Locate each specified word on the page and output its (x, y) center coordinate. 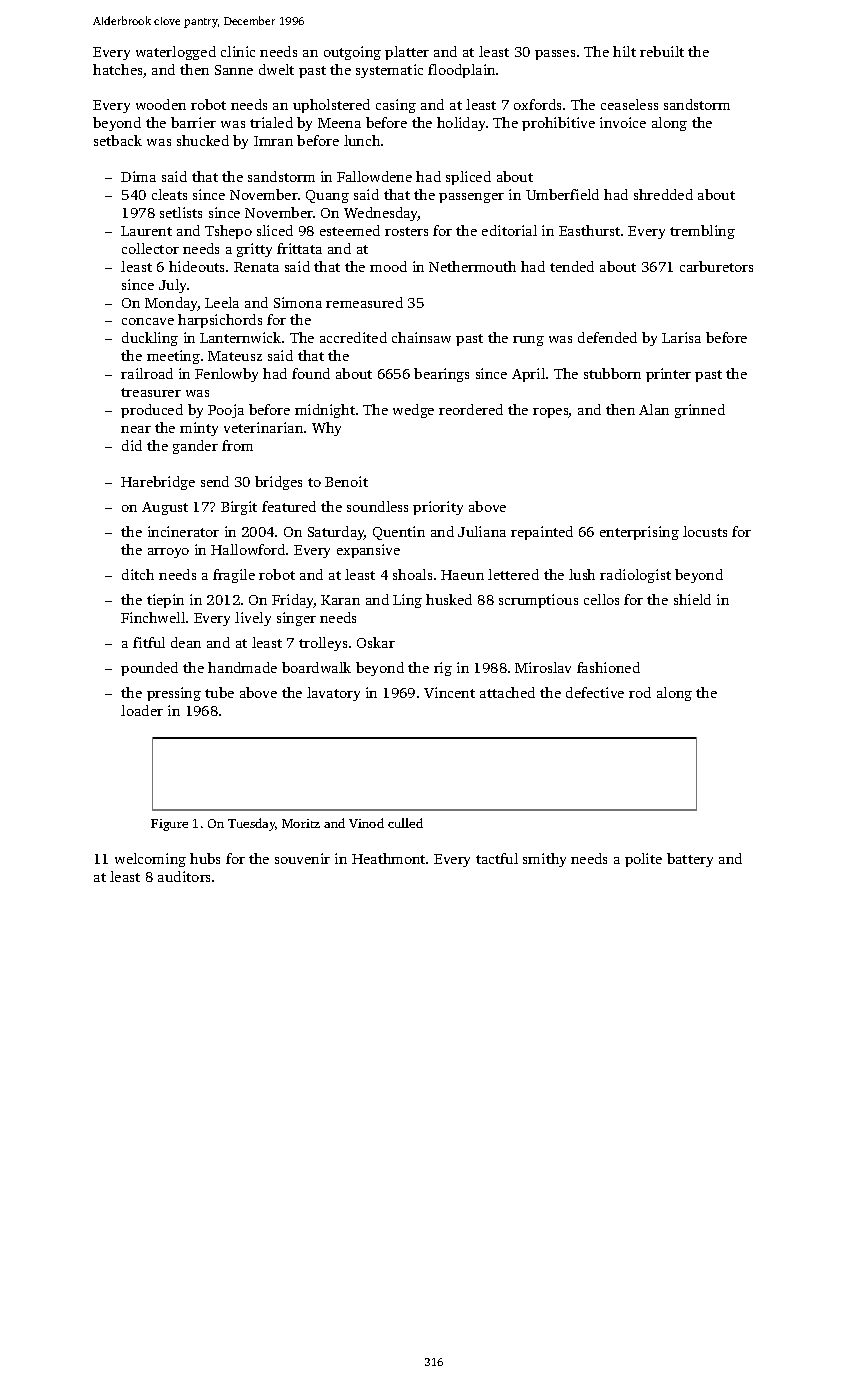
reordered (471, 409)
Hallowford (248, 549)
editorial (509, 230)
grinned (700, 411)
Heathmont (388, 858)
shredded (663, 194)
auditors (184, 876)
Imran (273, 141)
